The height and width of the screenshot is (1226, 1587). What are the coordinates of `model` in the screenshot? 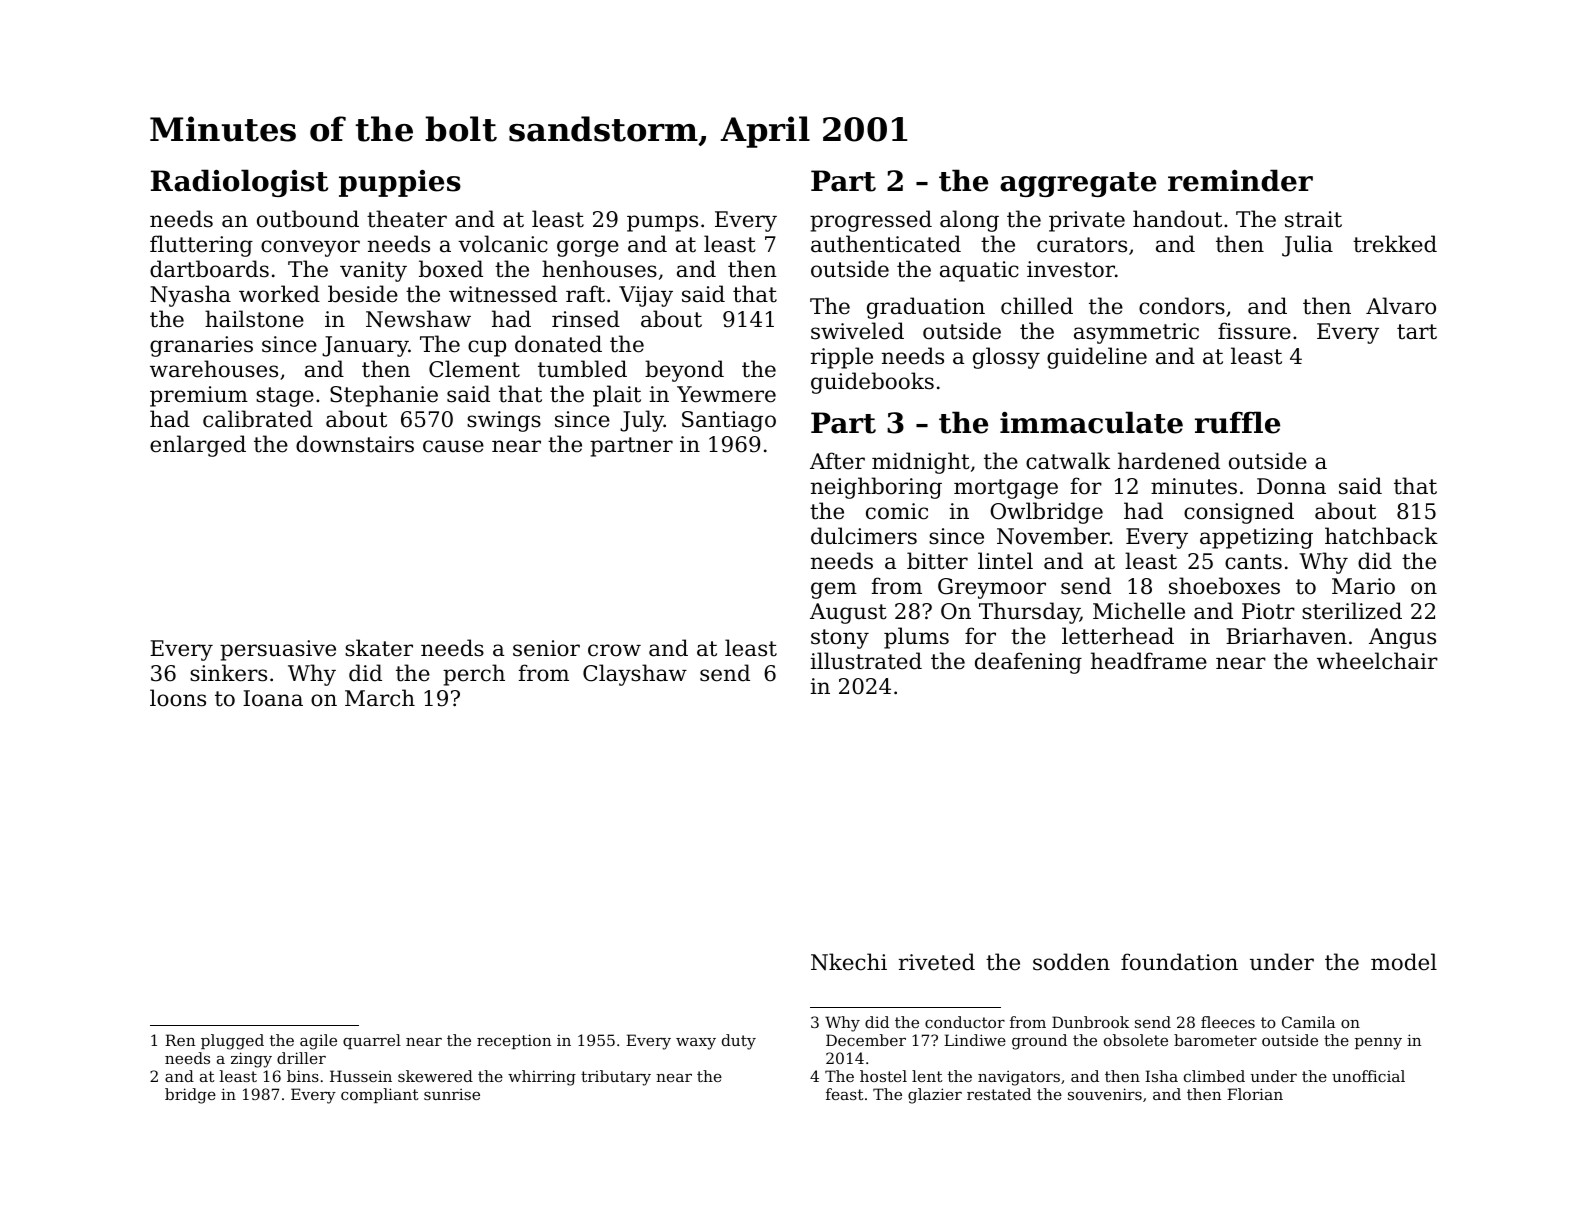 It's located at (1404, 962).
